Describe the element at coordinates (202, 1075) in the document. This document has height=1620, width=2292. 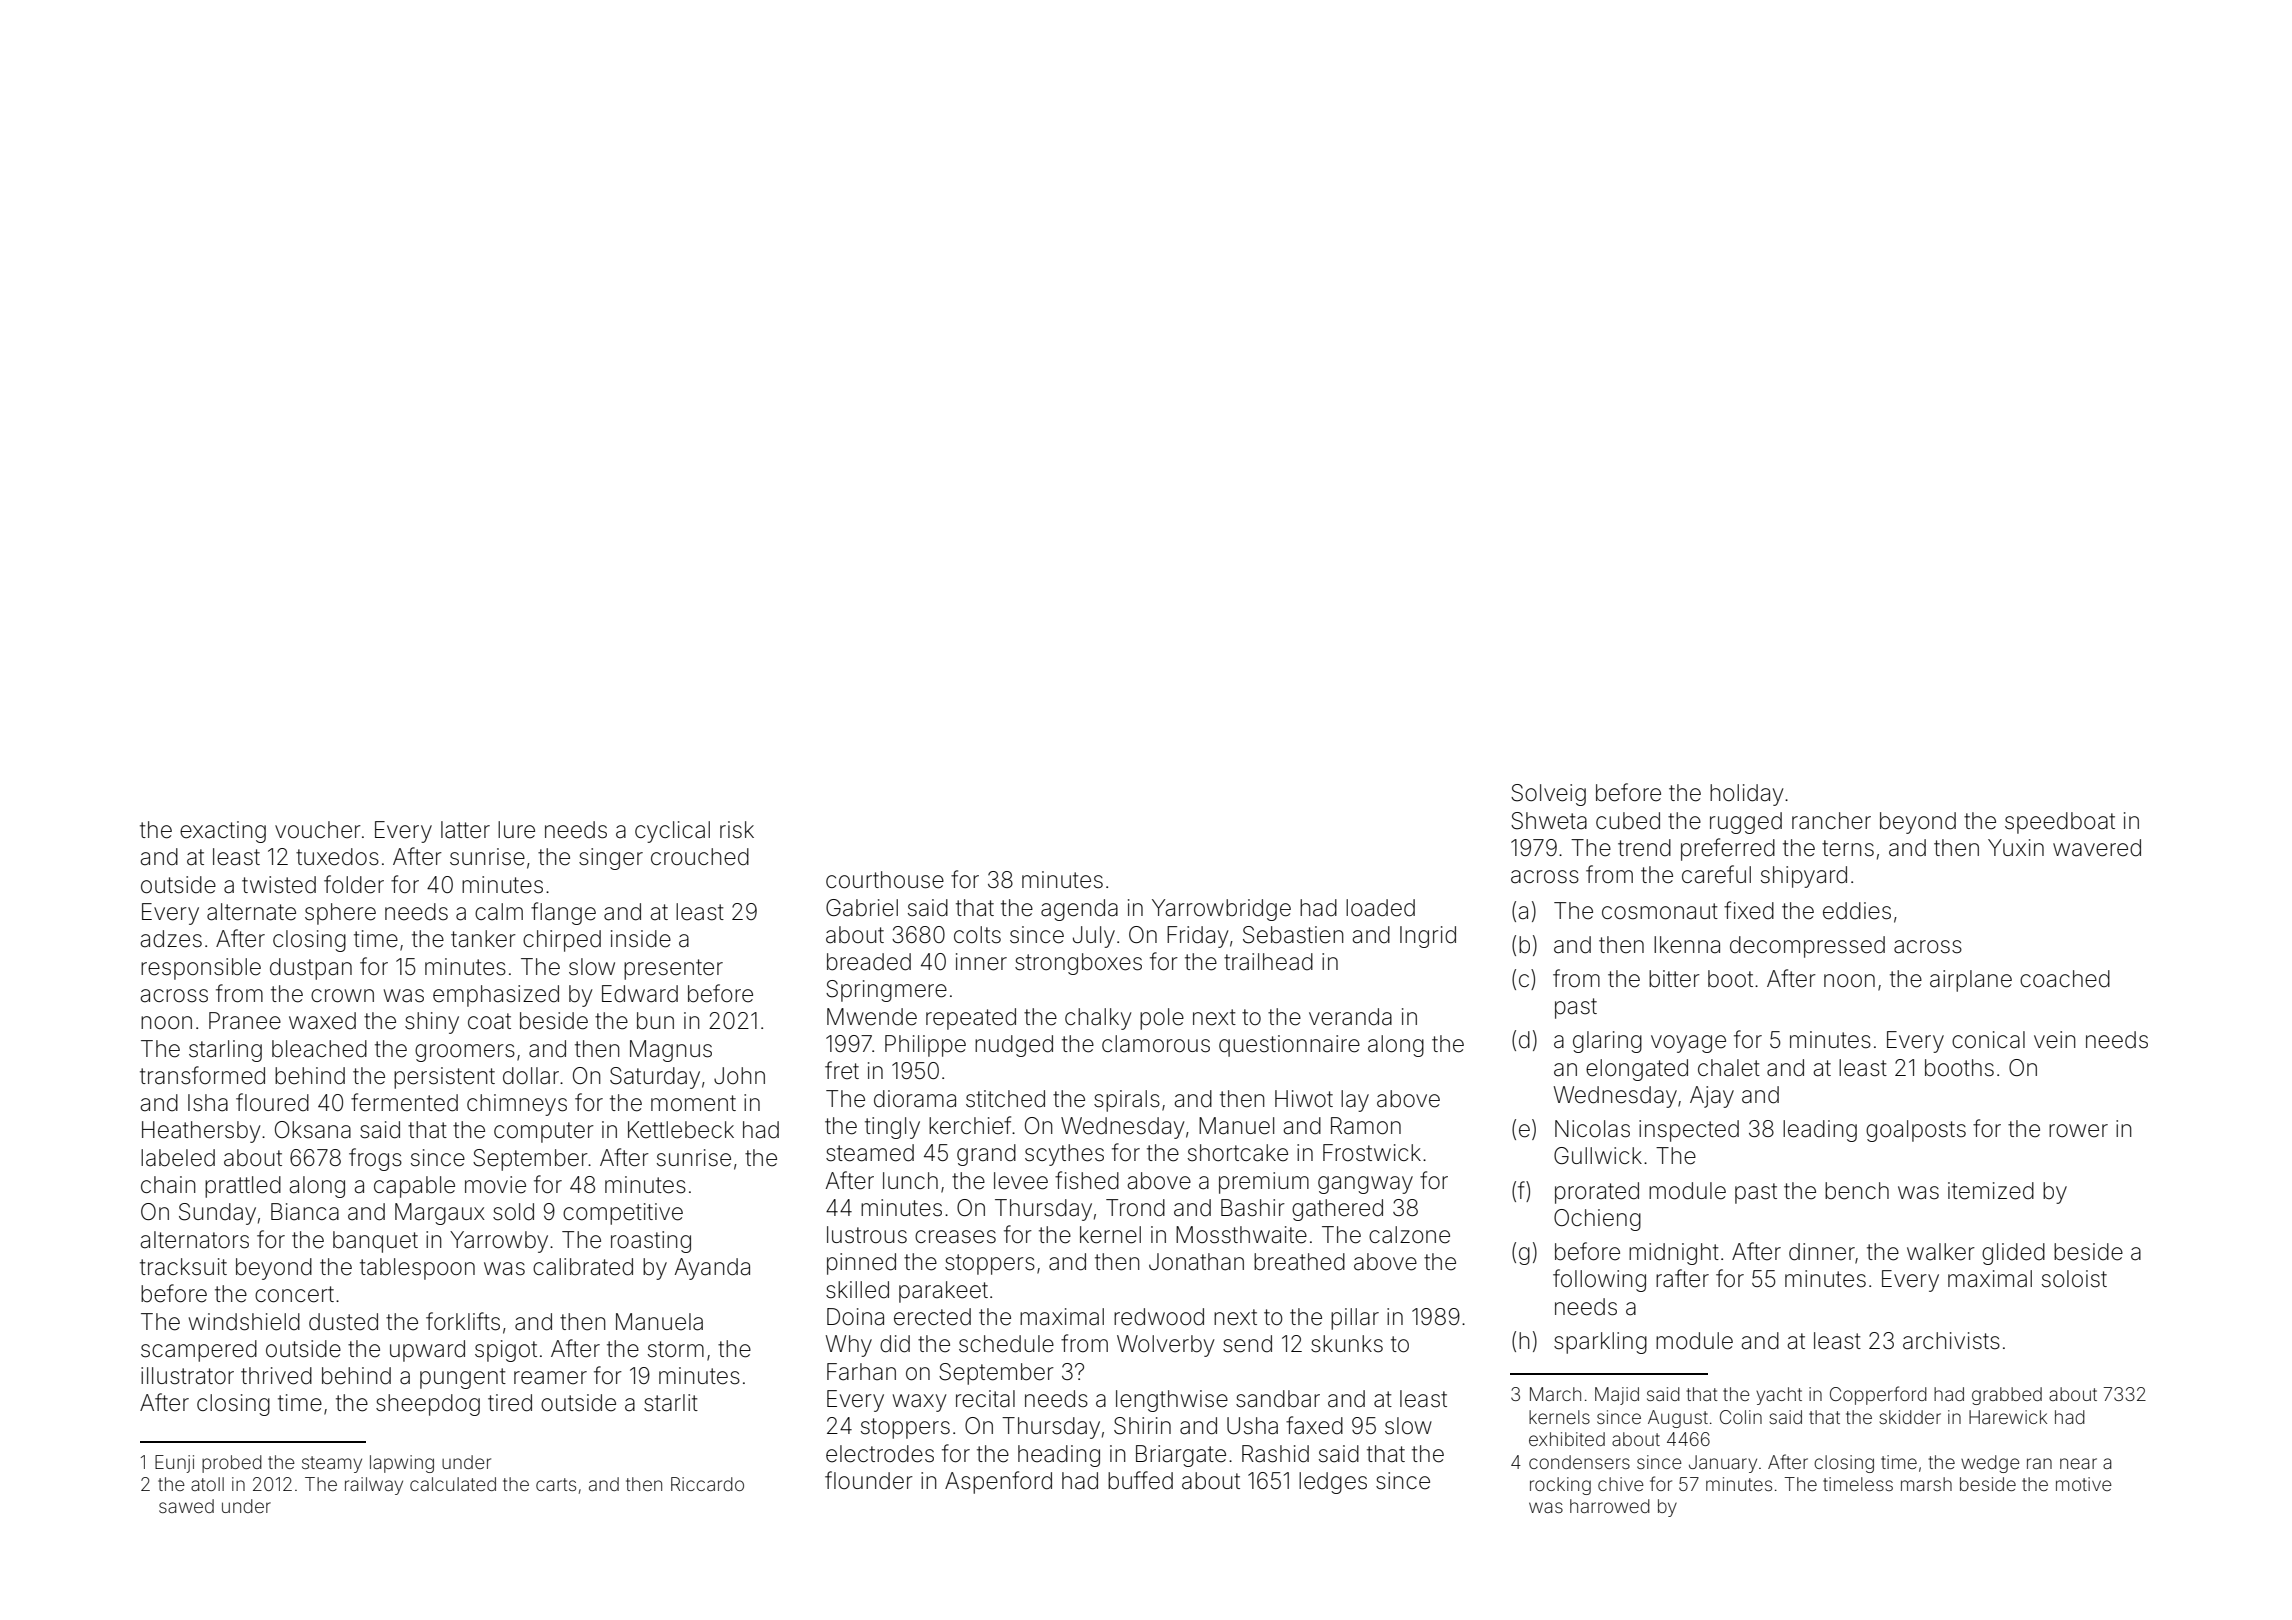
I see `transformed` at that location.
